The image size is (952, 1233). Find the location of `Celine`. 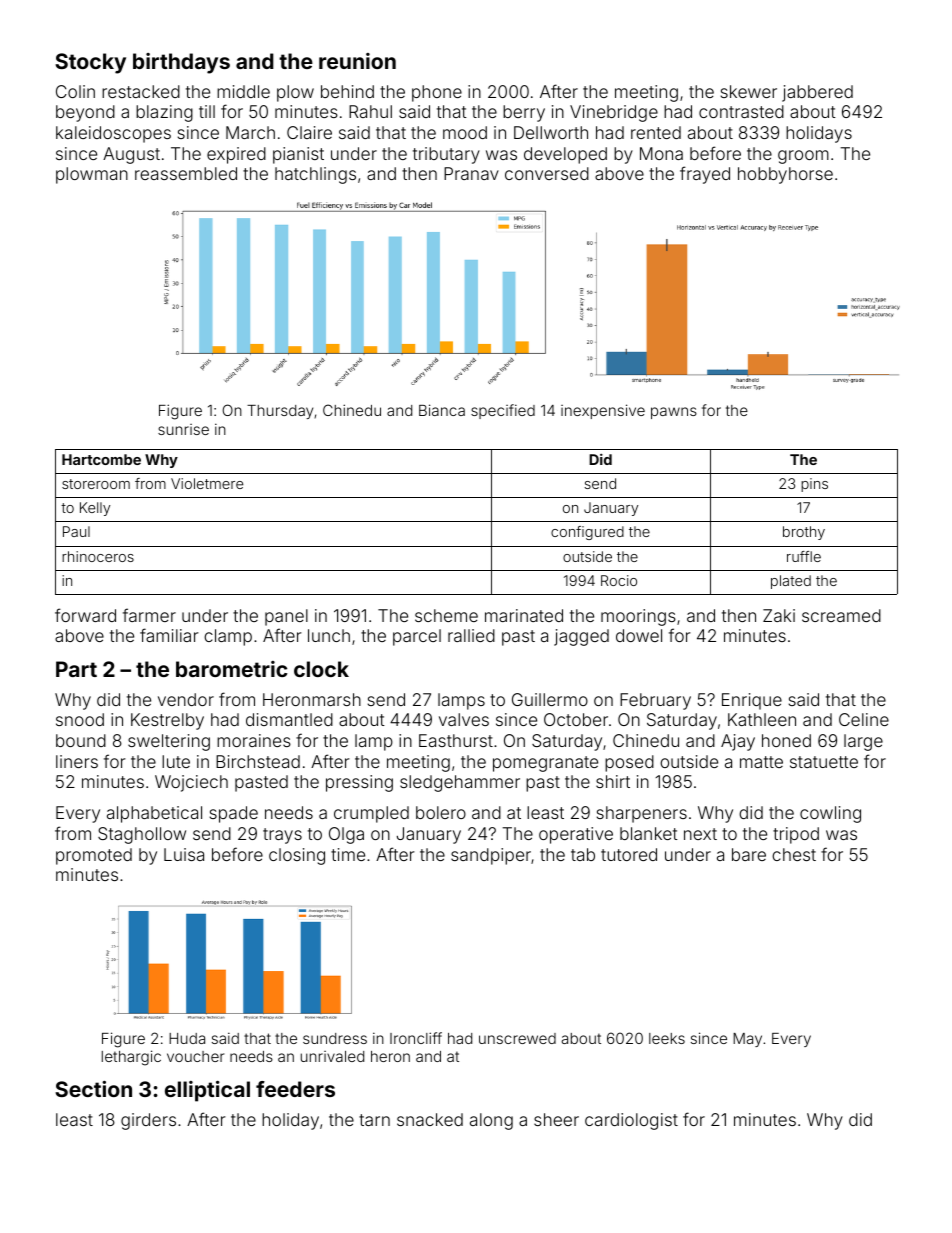

Celine is located at coordinates (864, 719).
